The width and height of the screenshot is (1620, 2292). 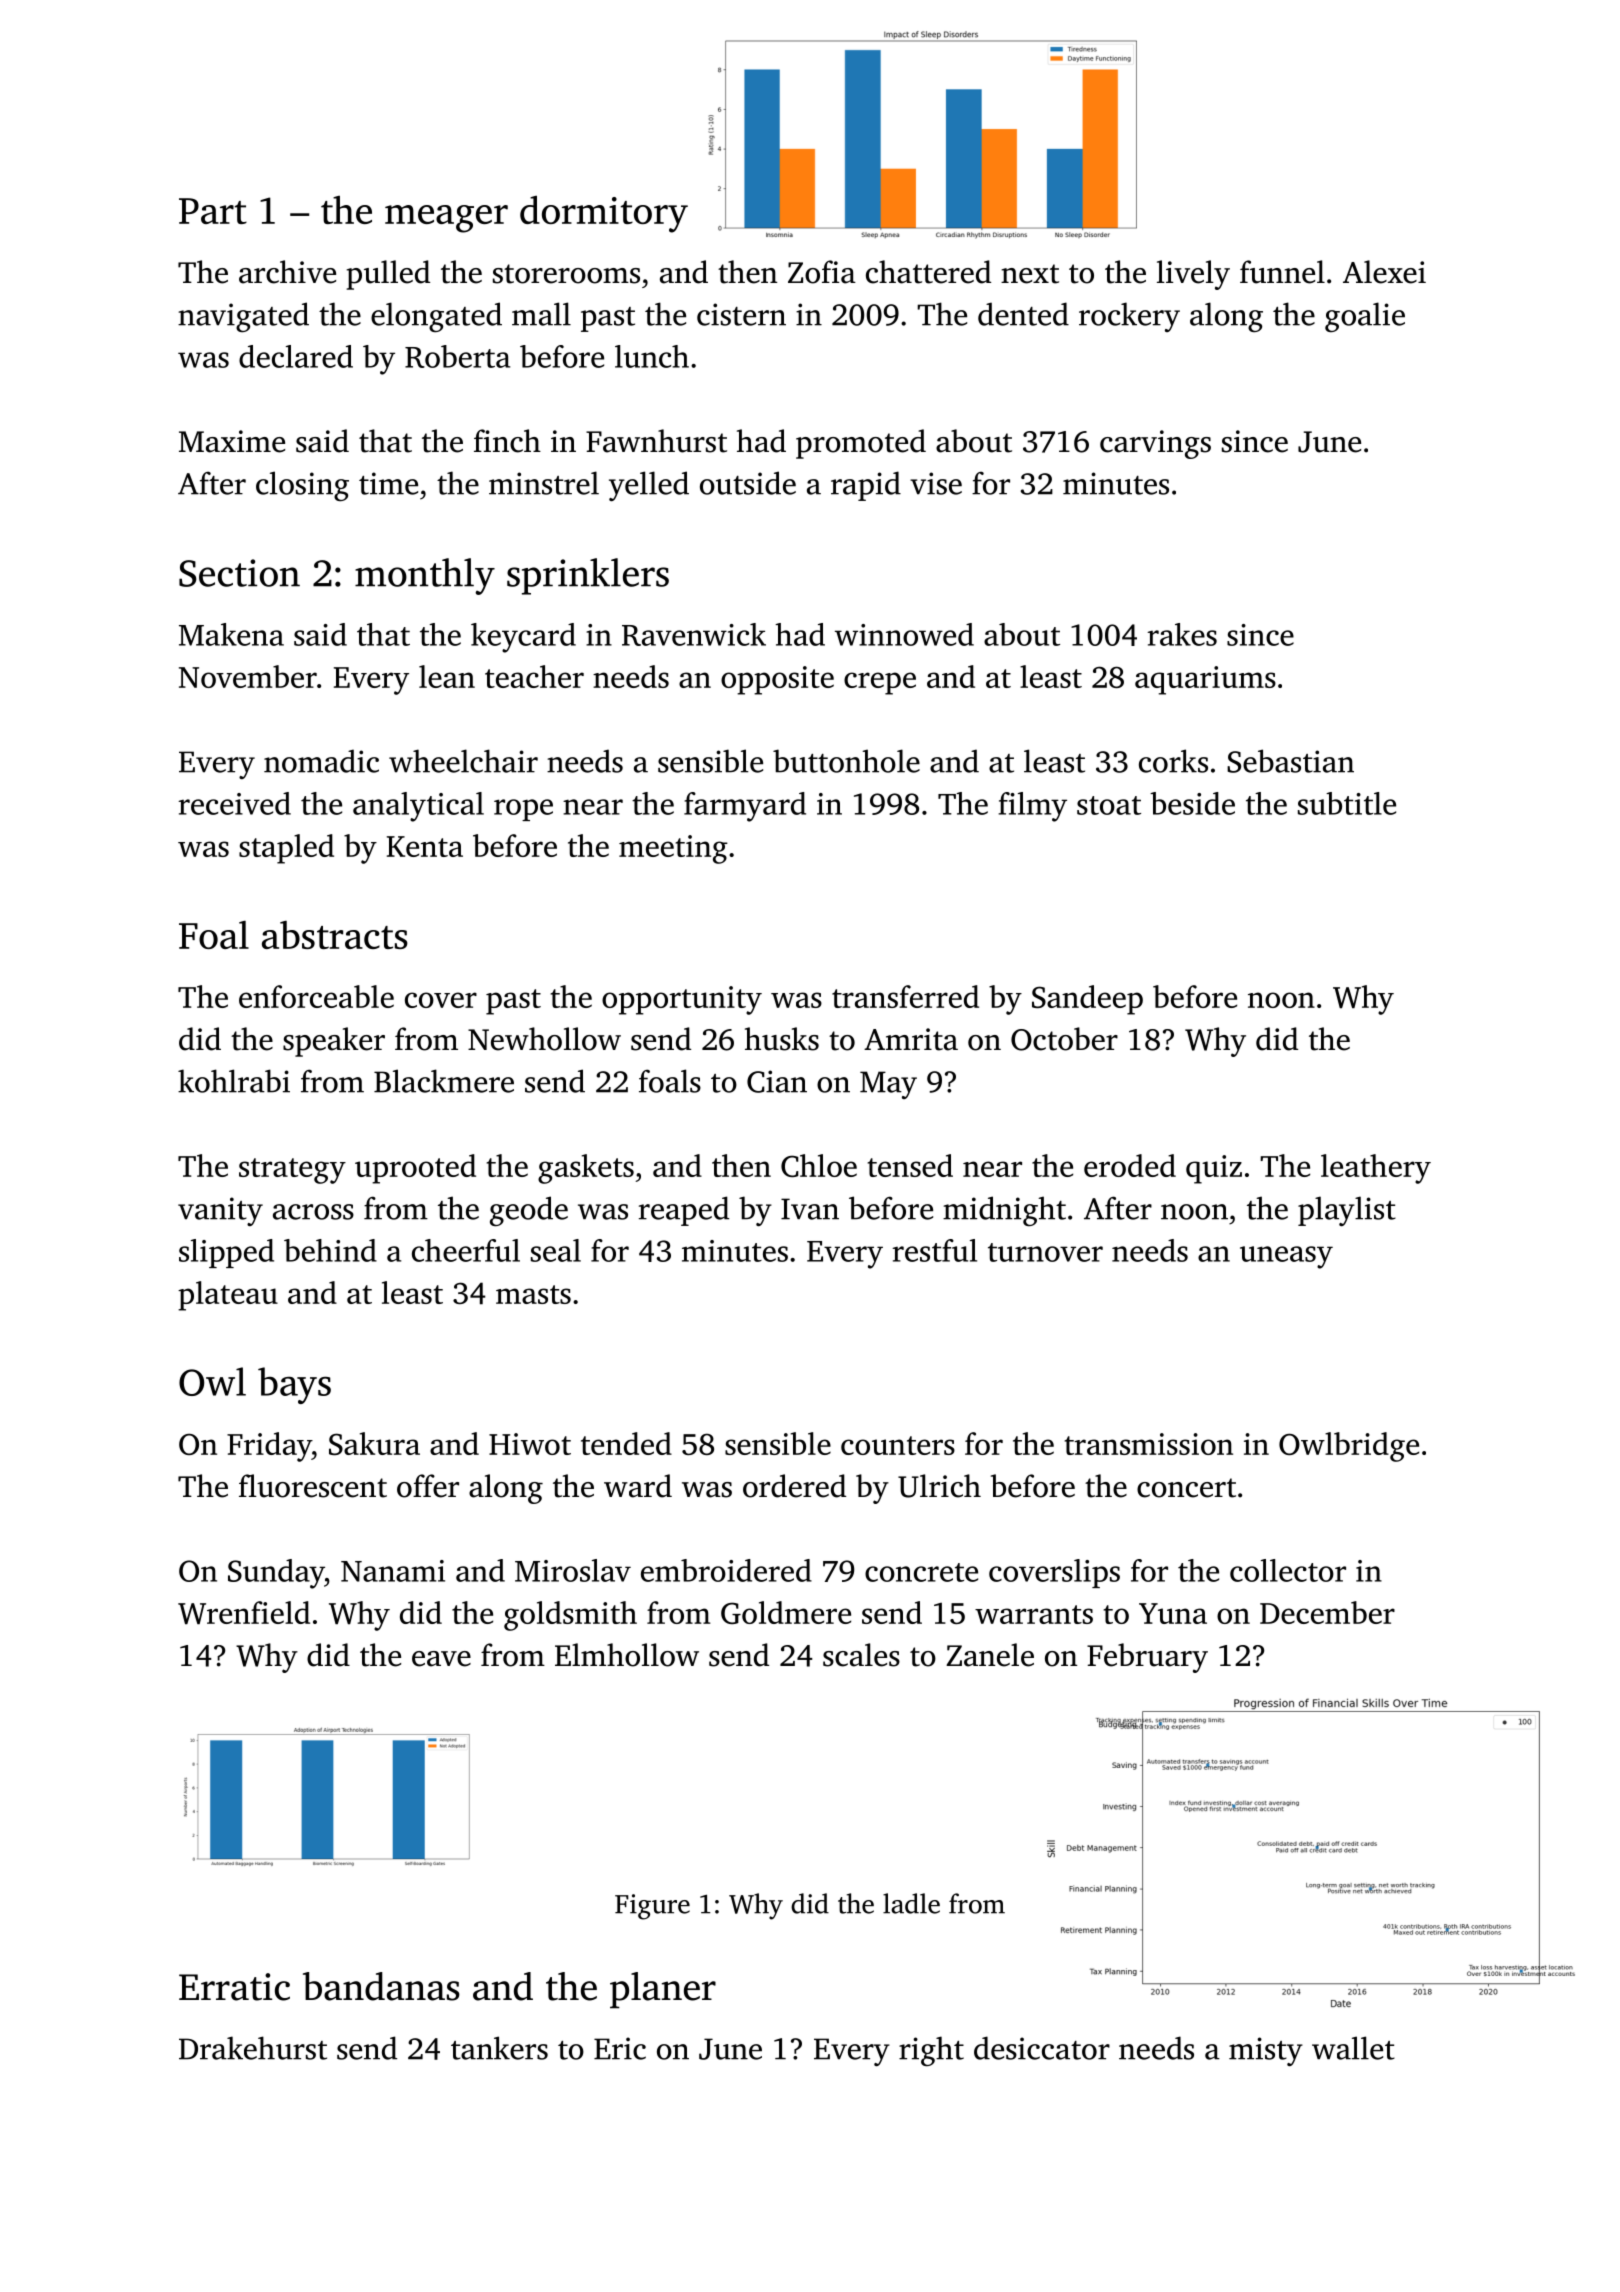 What do you see at coordinates (931, 2051) in the screenshot?
I see `right` at bounding box center [931, 2051].
